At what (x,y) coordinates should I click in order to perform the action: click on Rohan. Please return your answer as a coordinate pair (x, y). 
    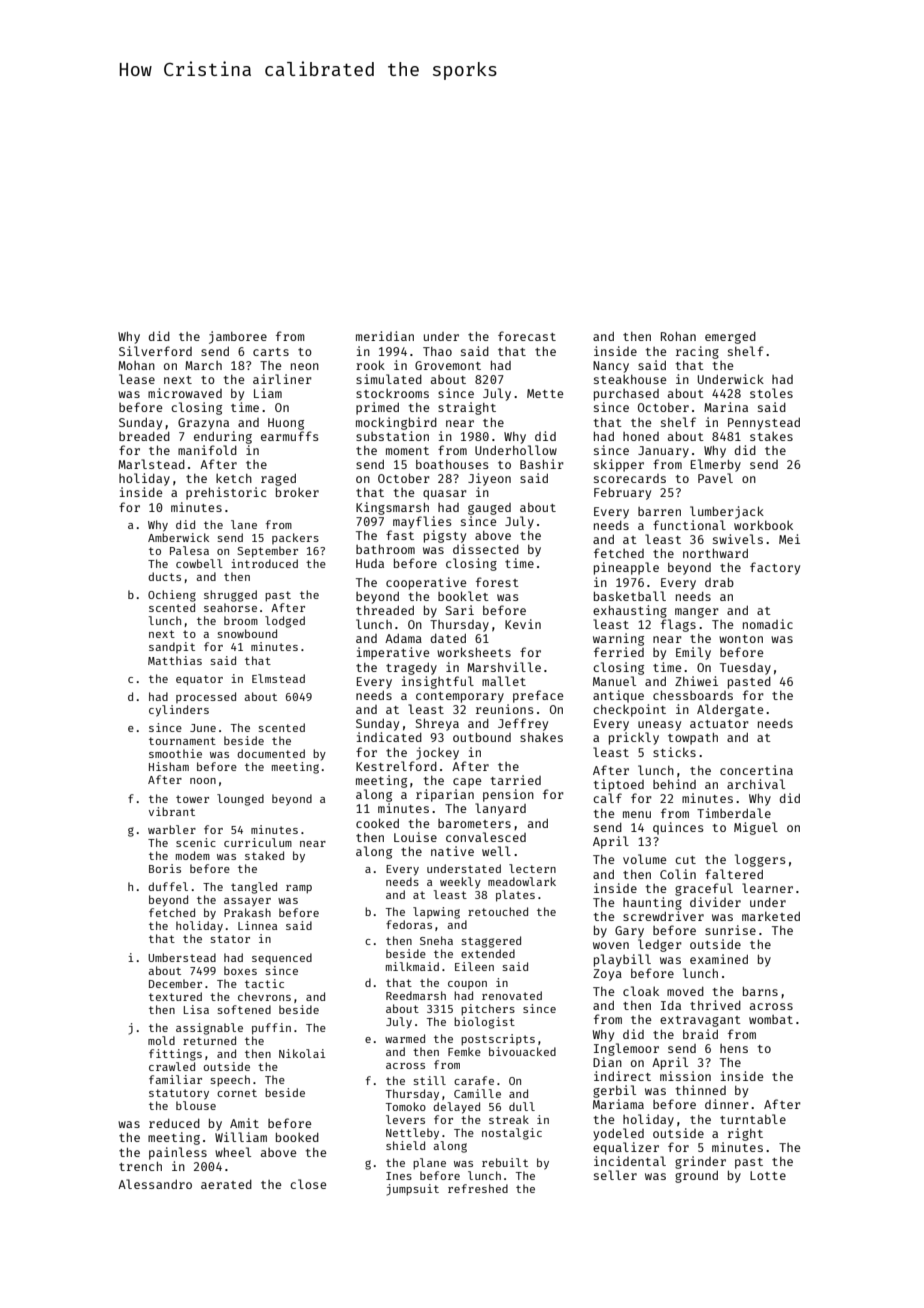
    Looking at the image, I should click on (678, 336).
